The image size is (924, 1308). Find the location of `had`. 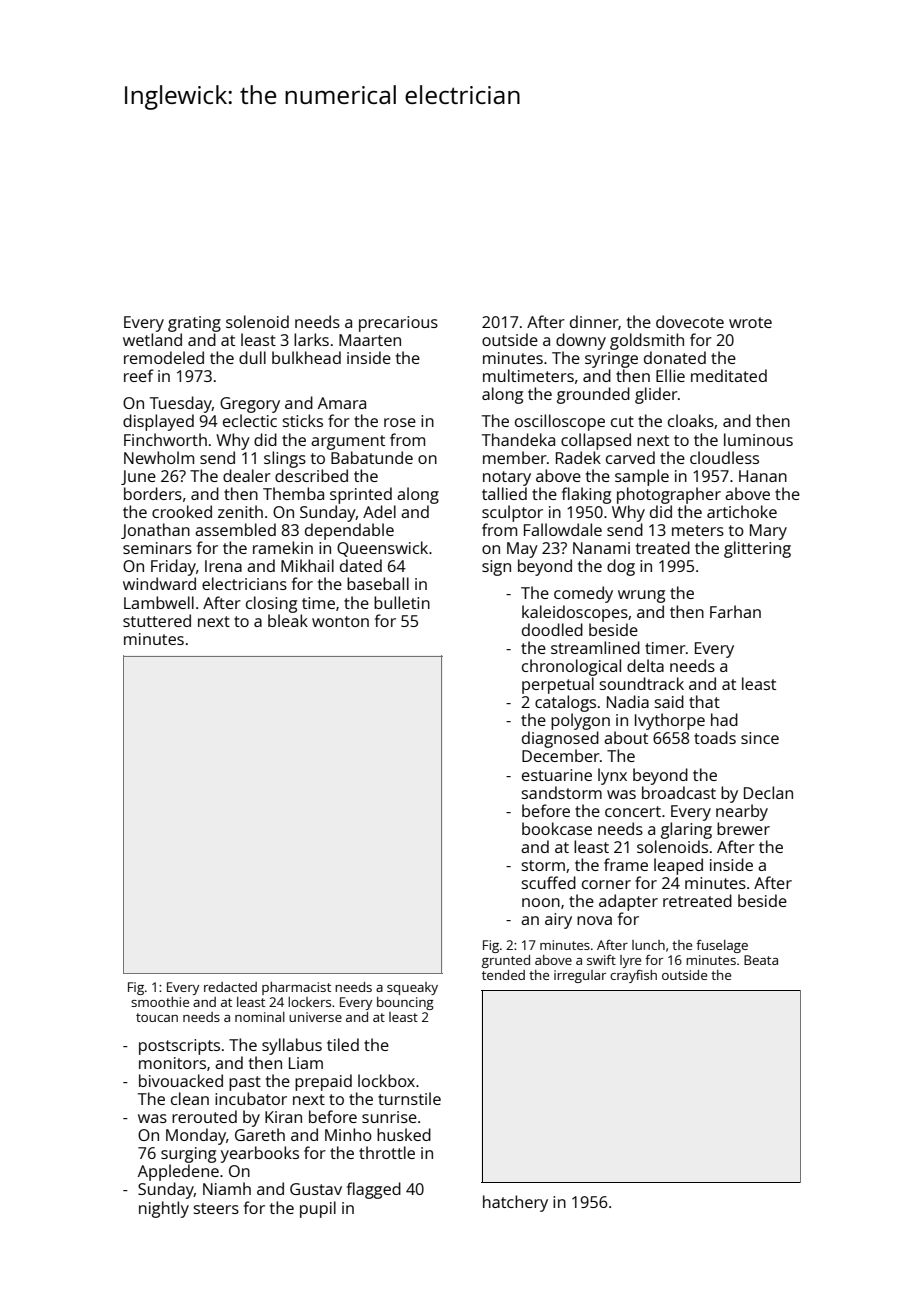

had is located at coordinates (724, 719).
